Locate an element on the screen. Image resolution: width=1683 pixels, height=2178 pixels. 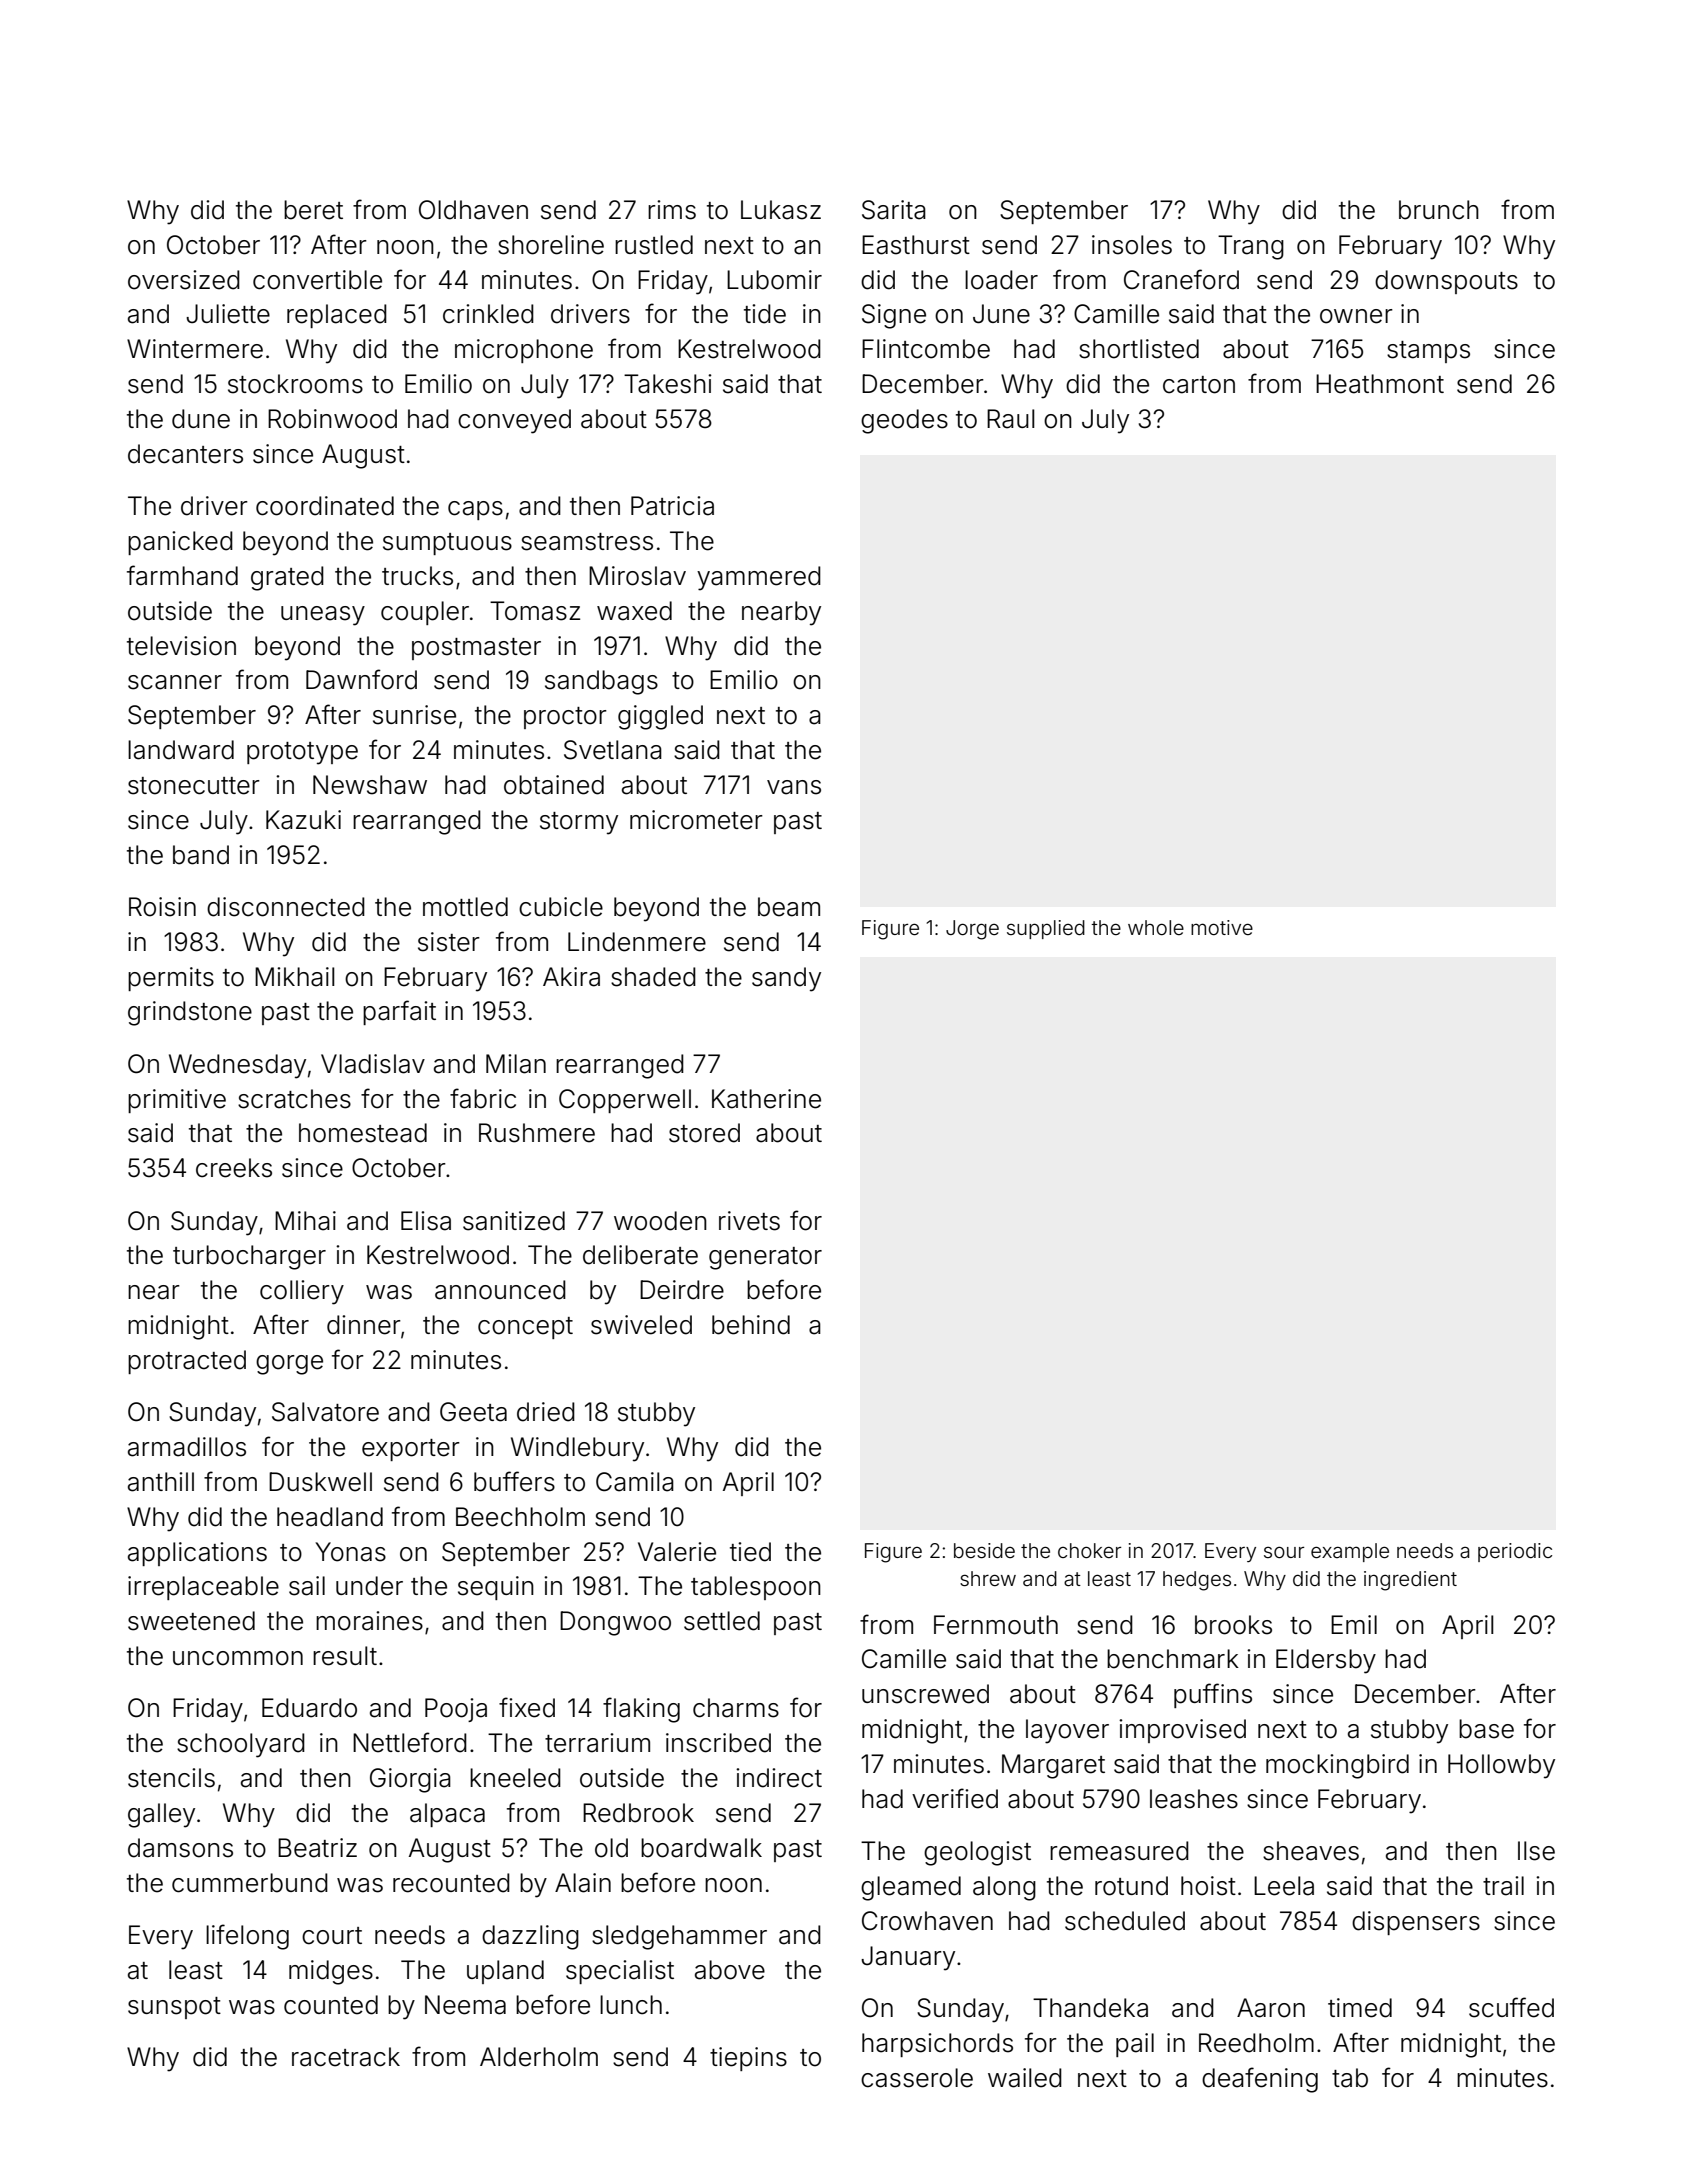
geodes is located at coordinates (904, 421).
